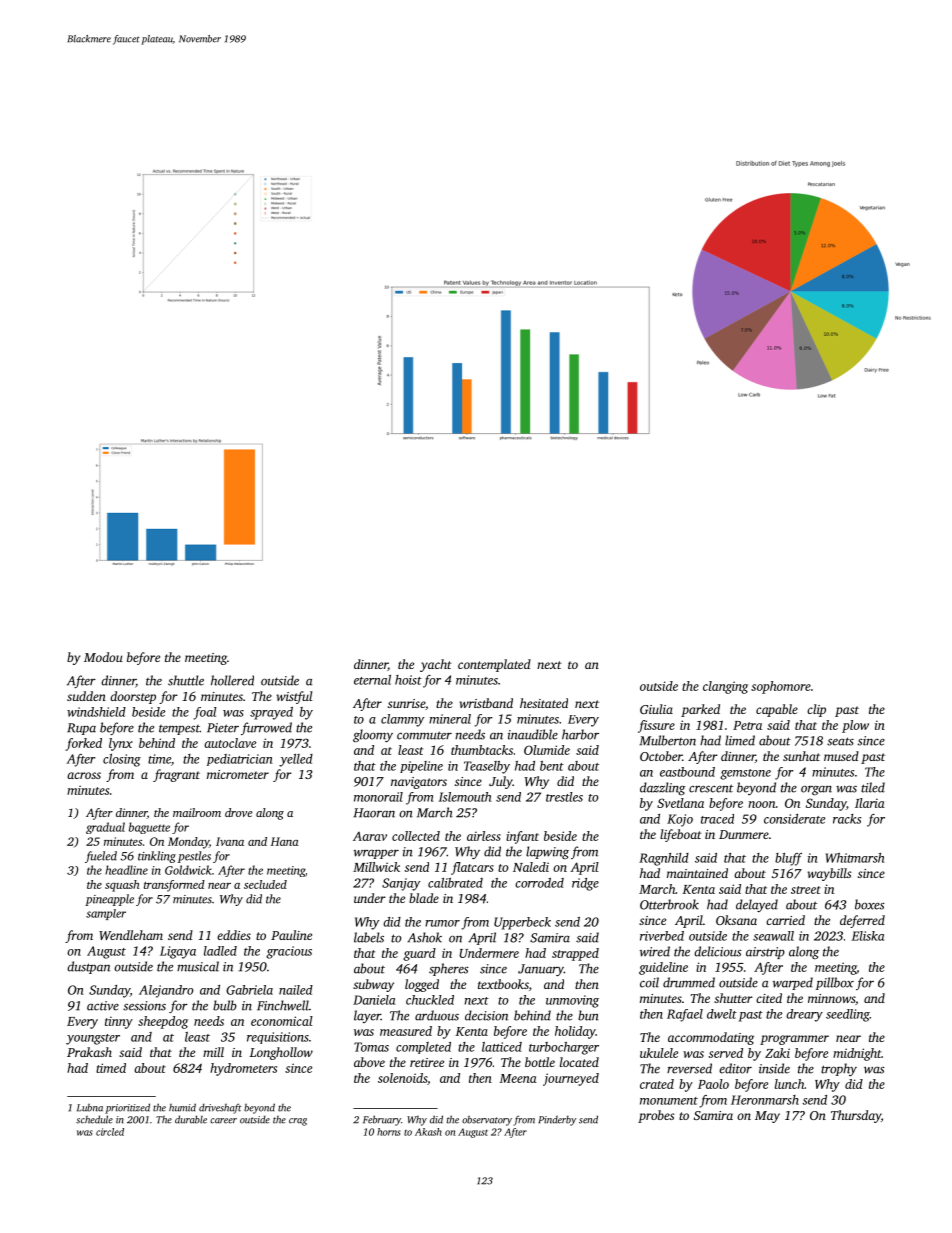  What do you see at coordinates (862, 921) in the document?
I see `deferred` at bounding box center [862, 921].
